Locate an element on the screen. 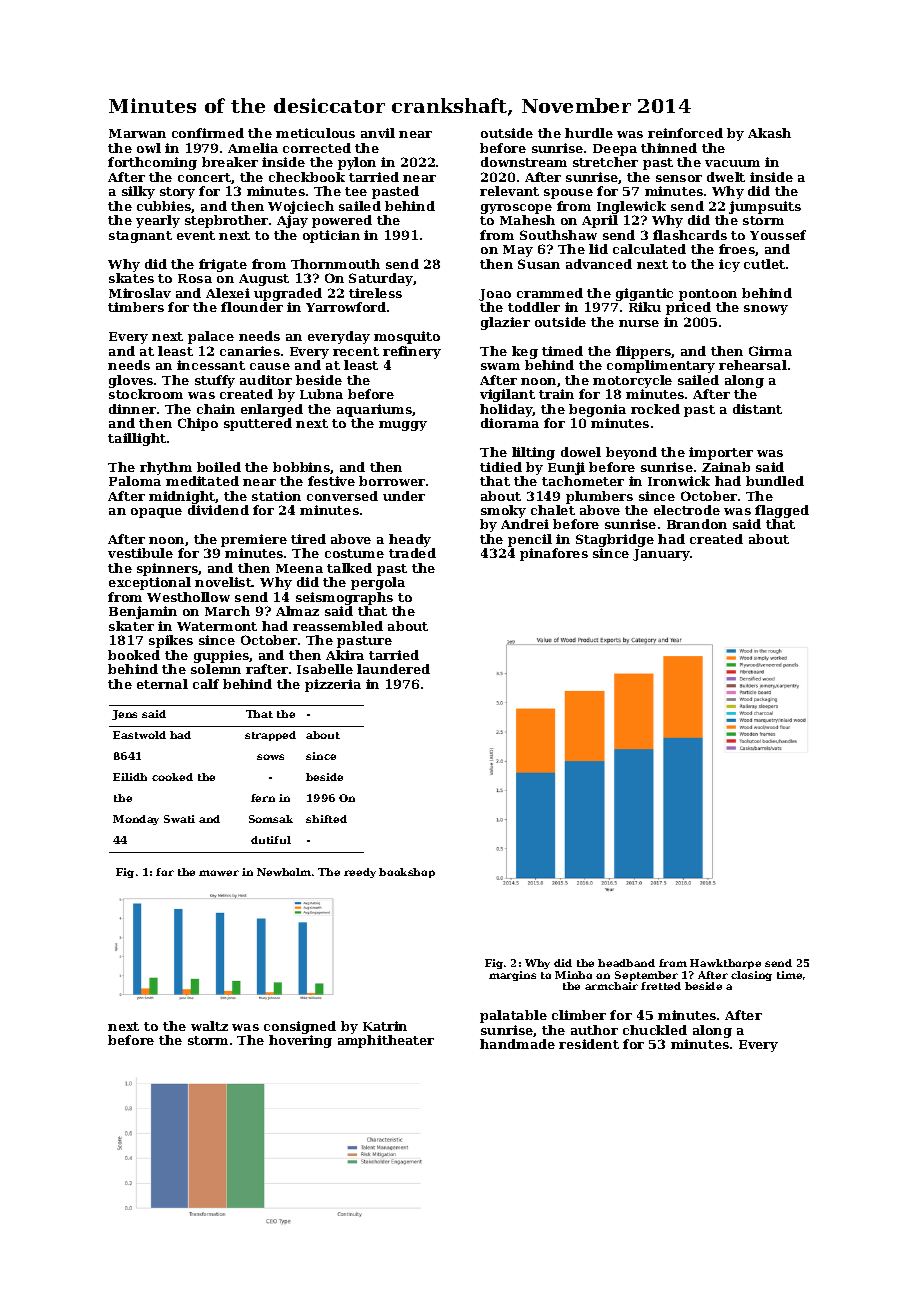 This screenshot has height=1308, width=924. dutiful is located at coordinates (271, 840).
